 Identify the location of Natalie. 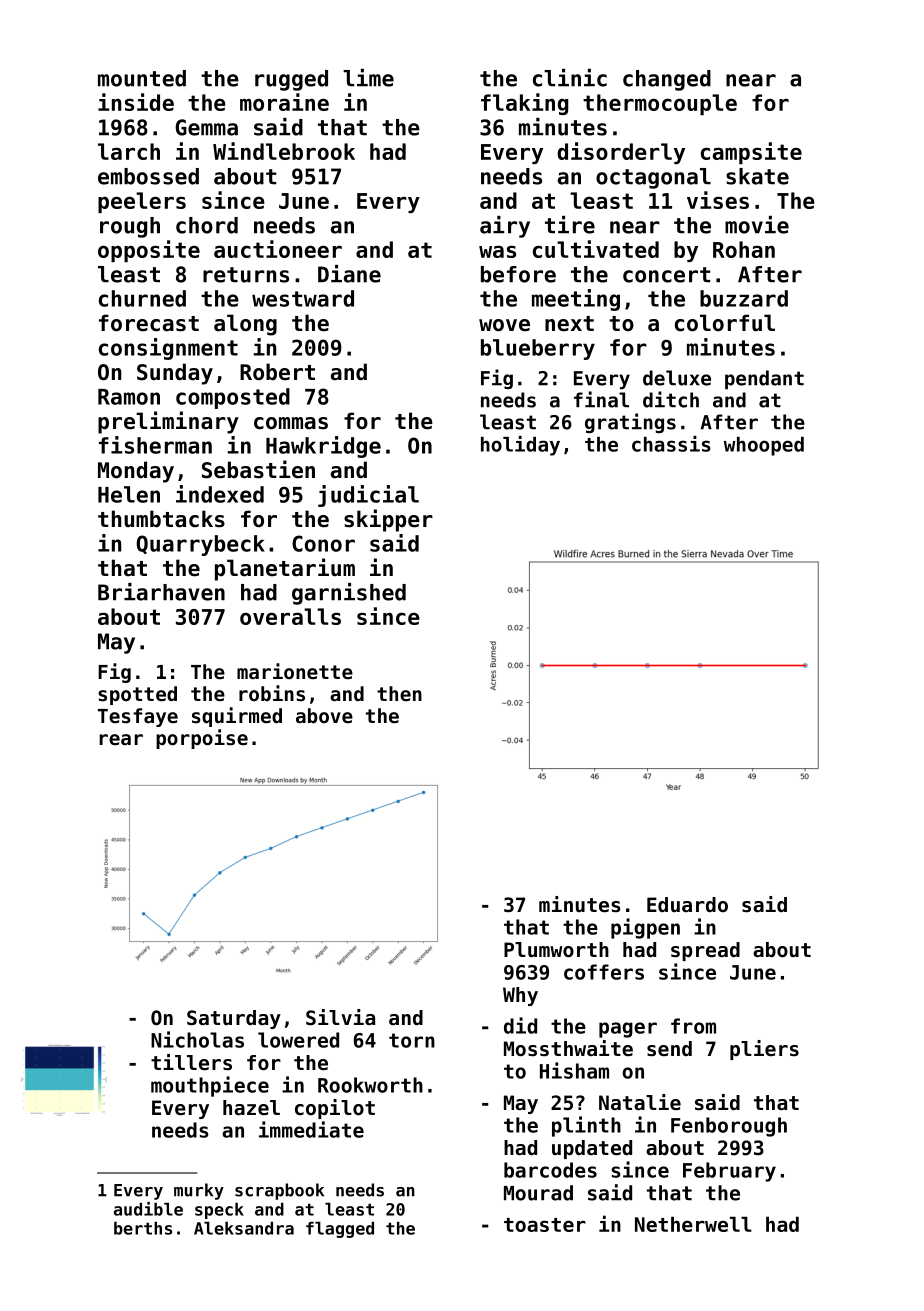
(640, 1102).
